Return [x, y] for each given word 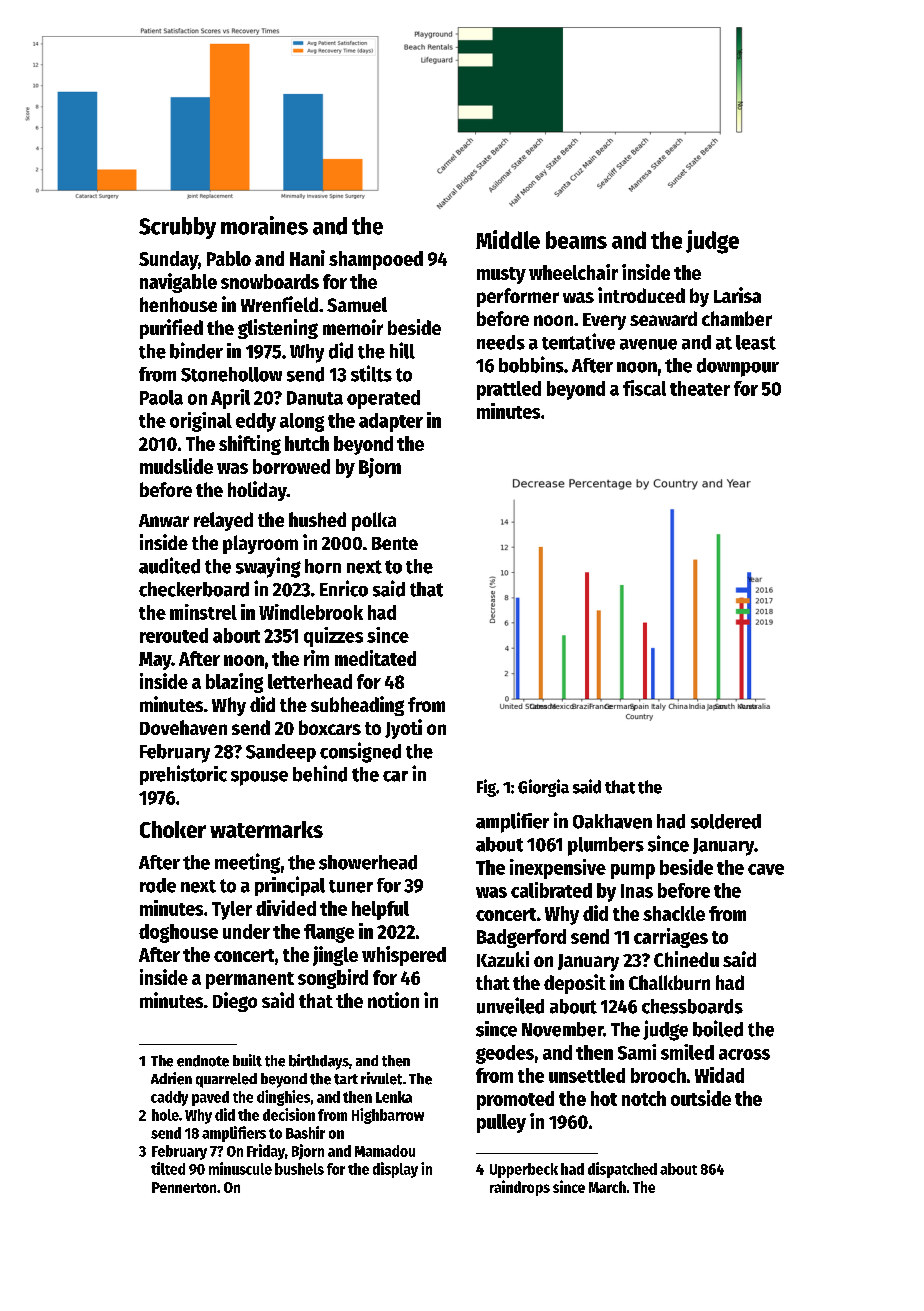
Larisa [737, 295]
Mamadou [385, 1151]
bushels [299, 1169]
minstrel [203, 612]
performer [518, 297]
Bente [395, 543]
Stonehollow [231, 374]
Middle [508, 239]
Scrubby [177, 228]
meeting [247, 863]
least [756, 342]
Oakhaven [612, 821]
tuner [351, 886]
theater [700, 388]
